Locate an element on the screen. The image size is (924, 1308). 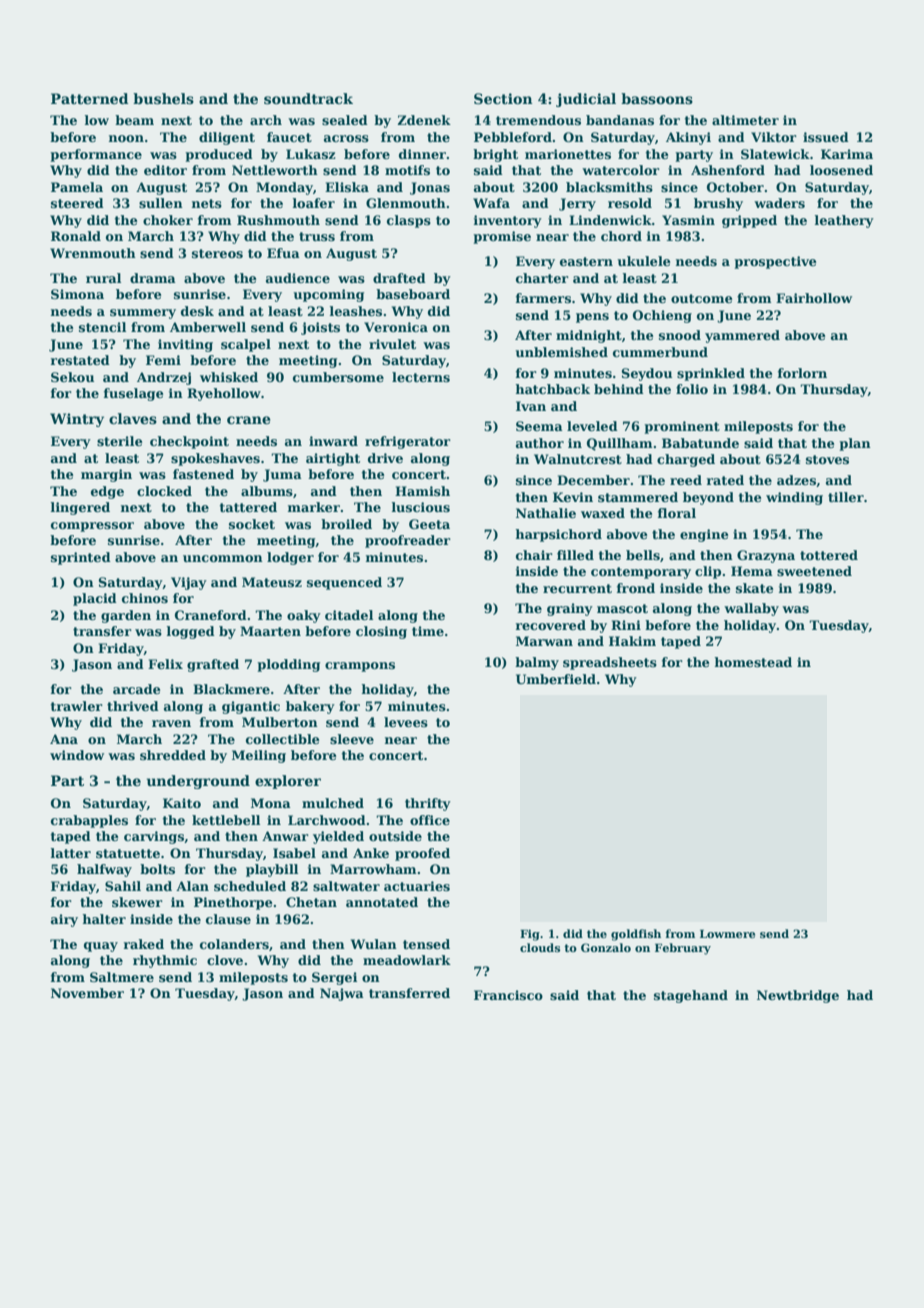
inventory is located at coordinates (508, 221).
